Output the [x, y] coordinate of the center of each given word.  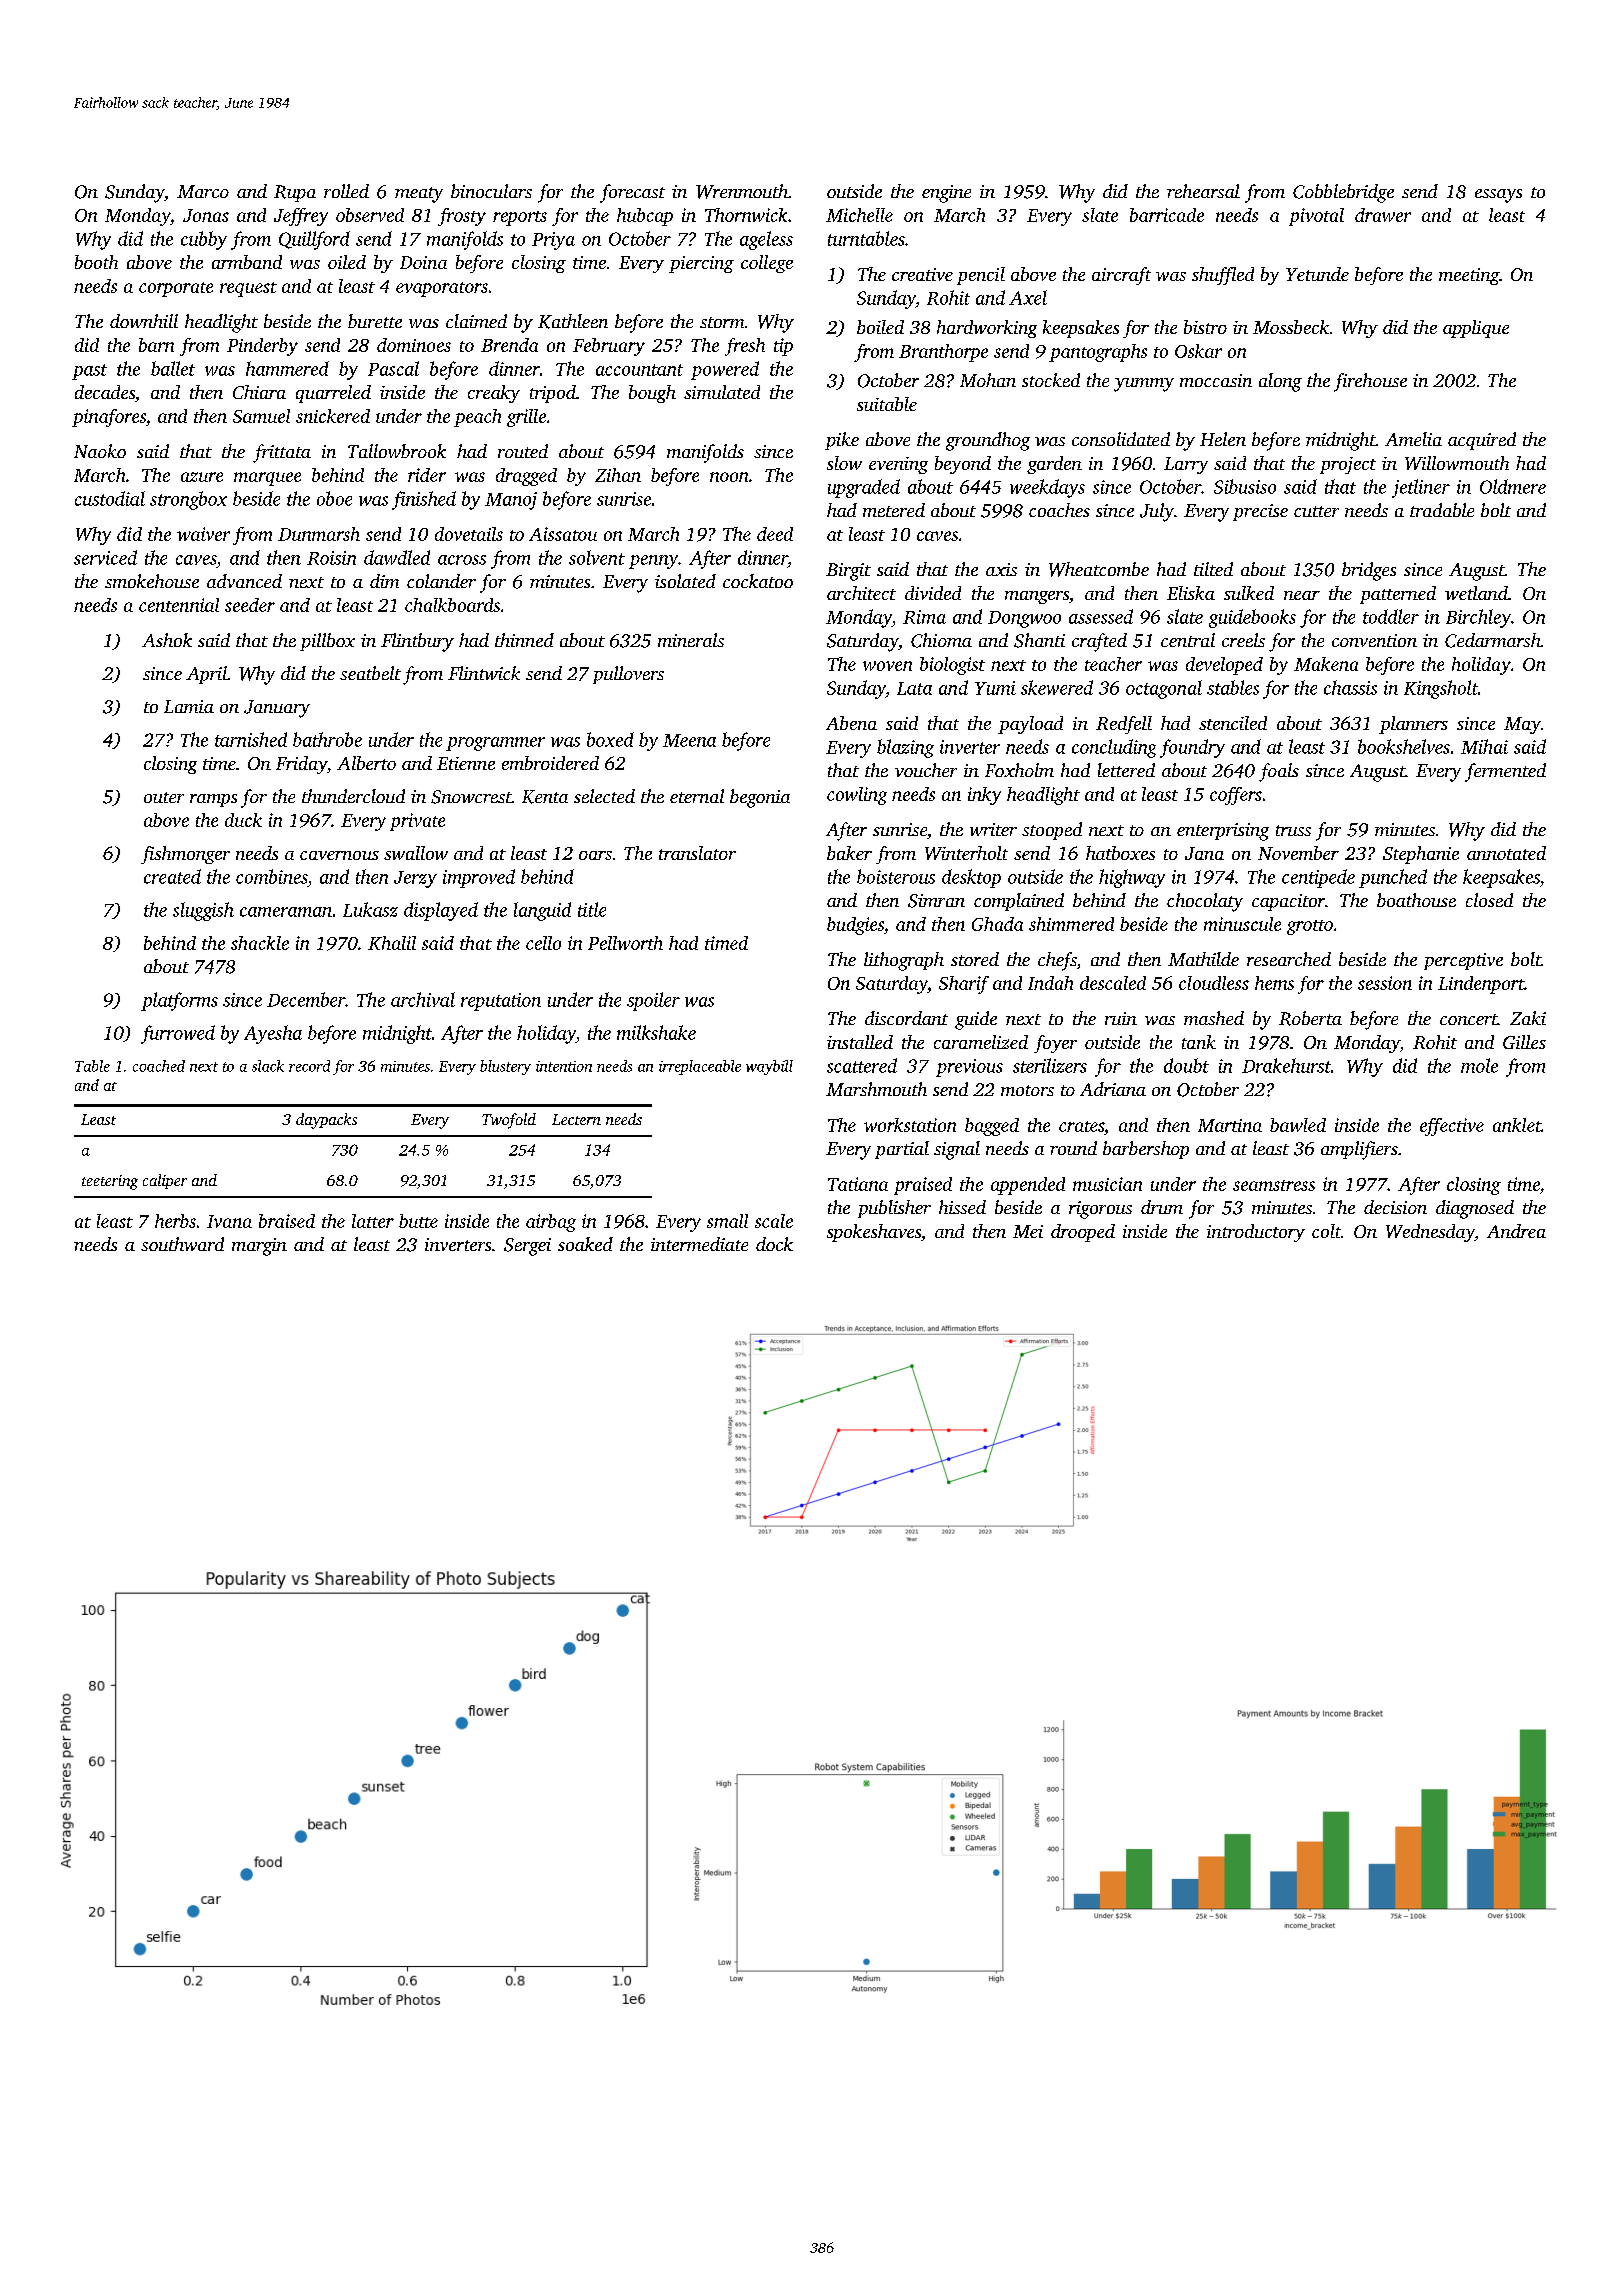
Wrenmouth [742, 191]
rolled [346, 191]
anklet [1517, 1125]
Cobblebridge [1343, 193]
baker [849, 853]
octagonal [1164, 689]
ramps [213, 800]
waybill [769, 1067]
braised [287, 1221]
